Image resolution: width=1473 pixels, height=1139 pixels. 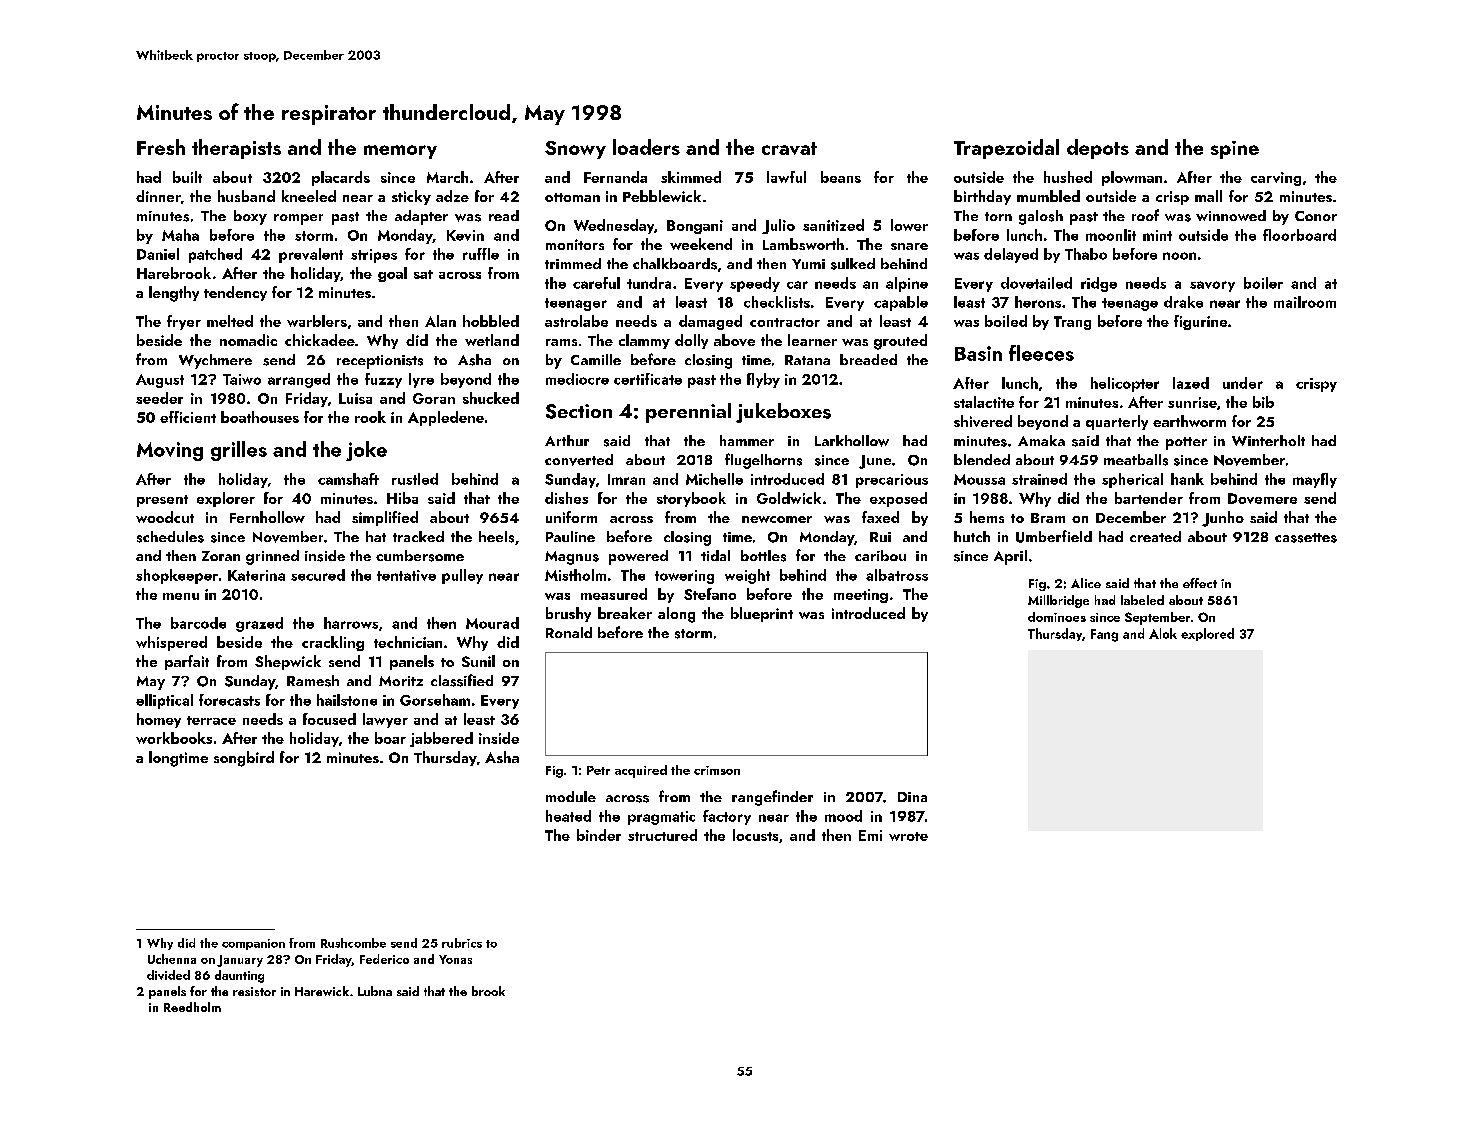 What do you see at coordinates (984, 402) in the image?
I see `stalactite` at bounding box center [984, 402].
